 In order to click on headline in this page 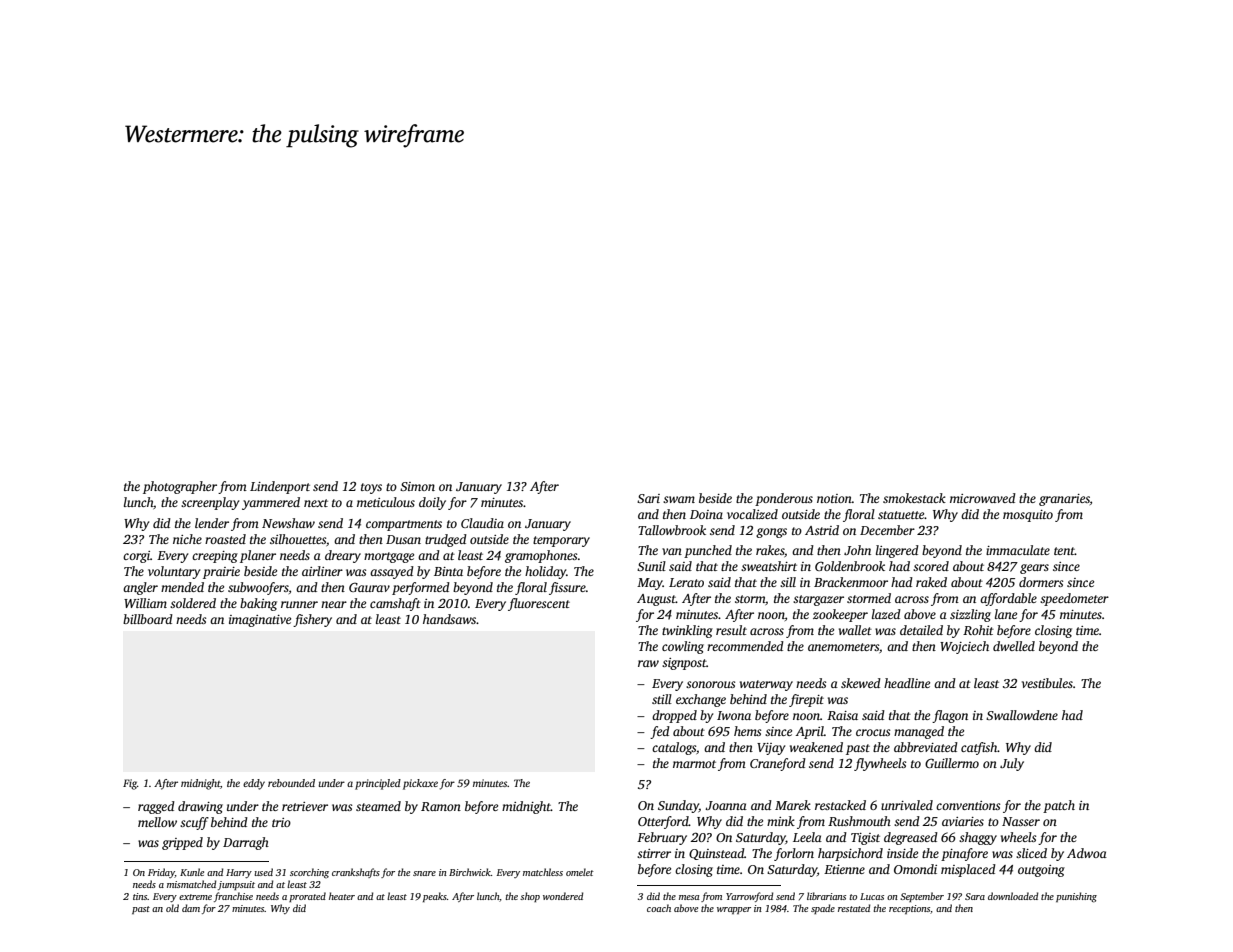, I will do `click(907, 683)`.
